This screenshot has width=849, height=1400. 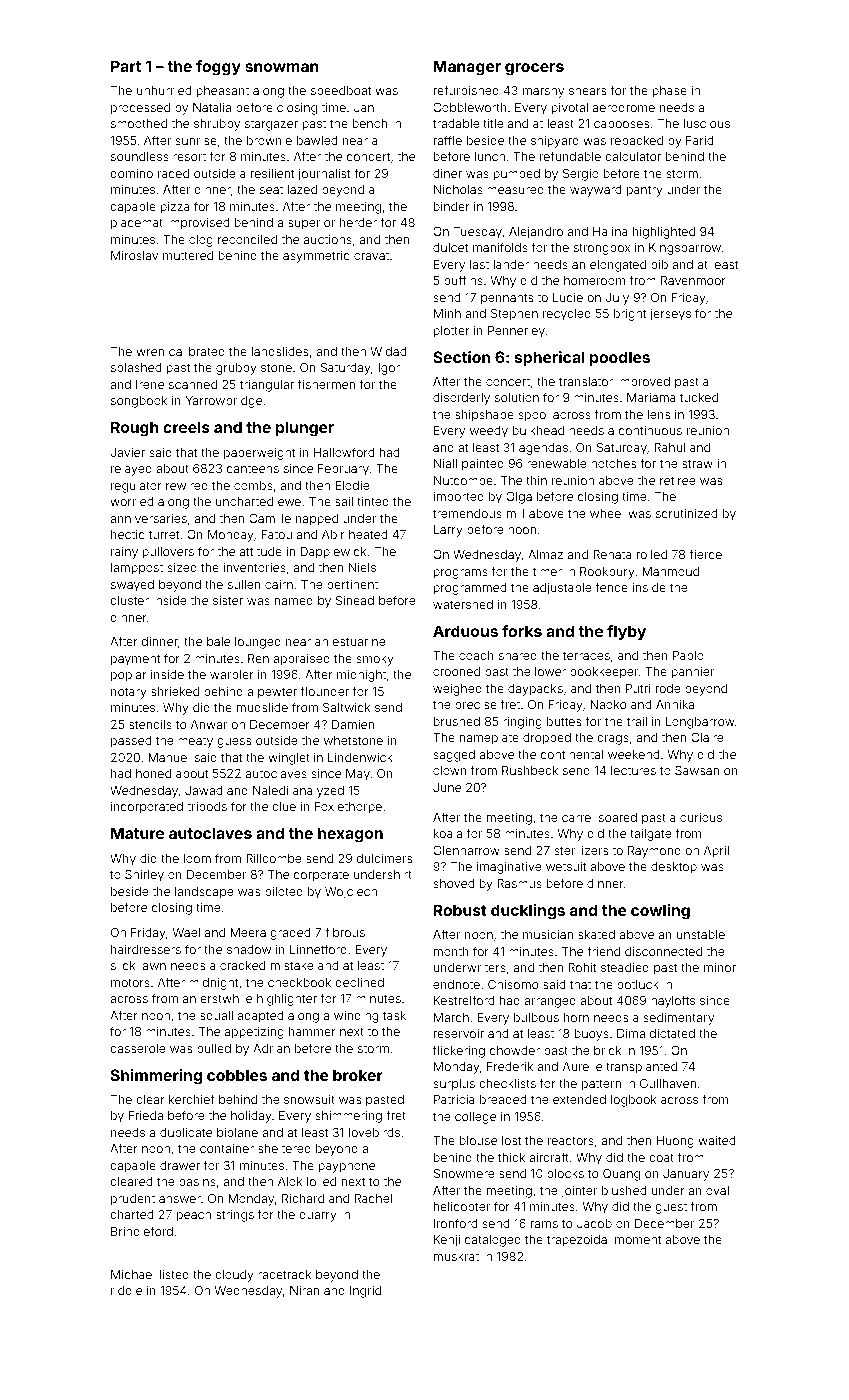 What do you see at coordinates (456, 1256) in the screenshot?
I see `muskrat` at bounding box center [456, 1256].
